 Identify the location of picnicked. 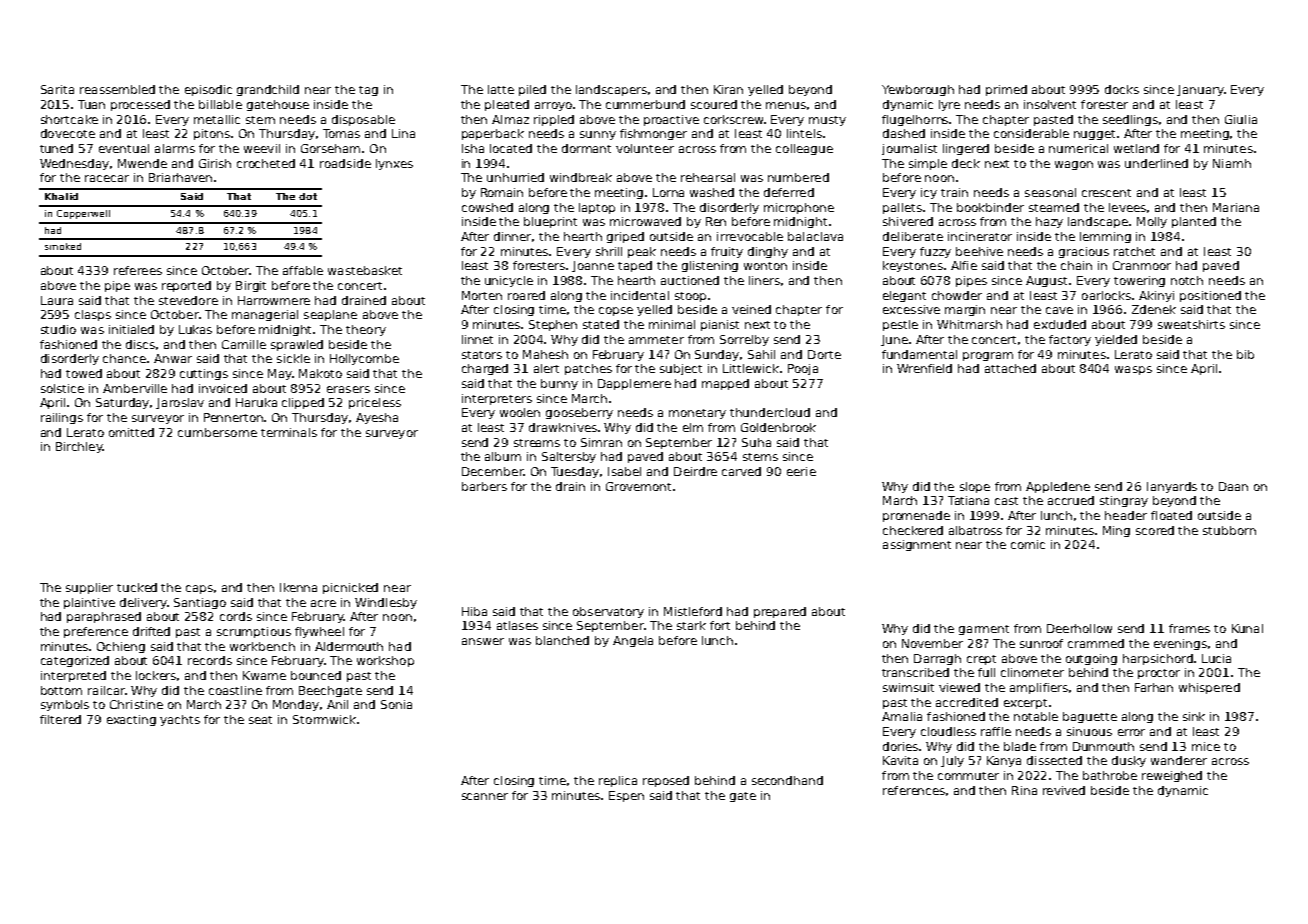
(350, 588).
